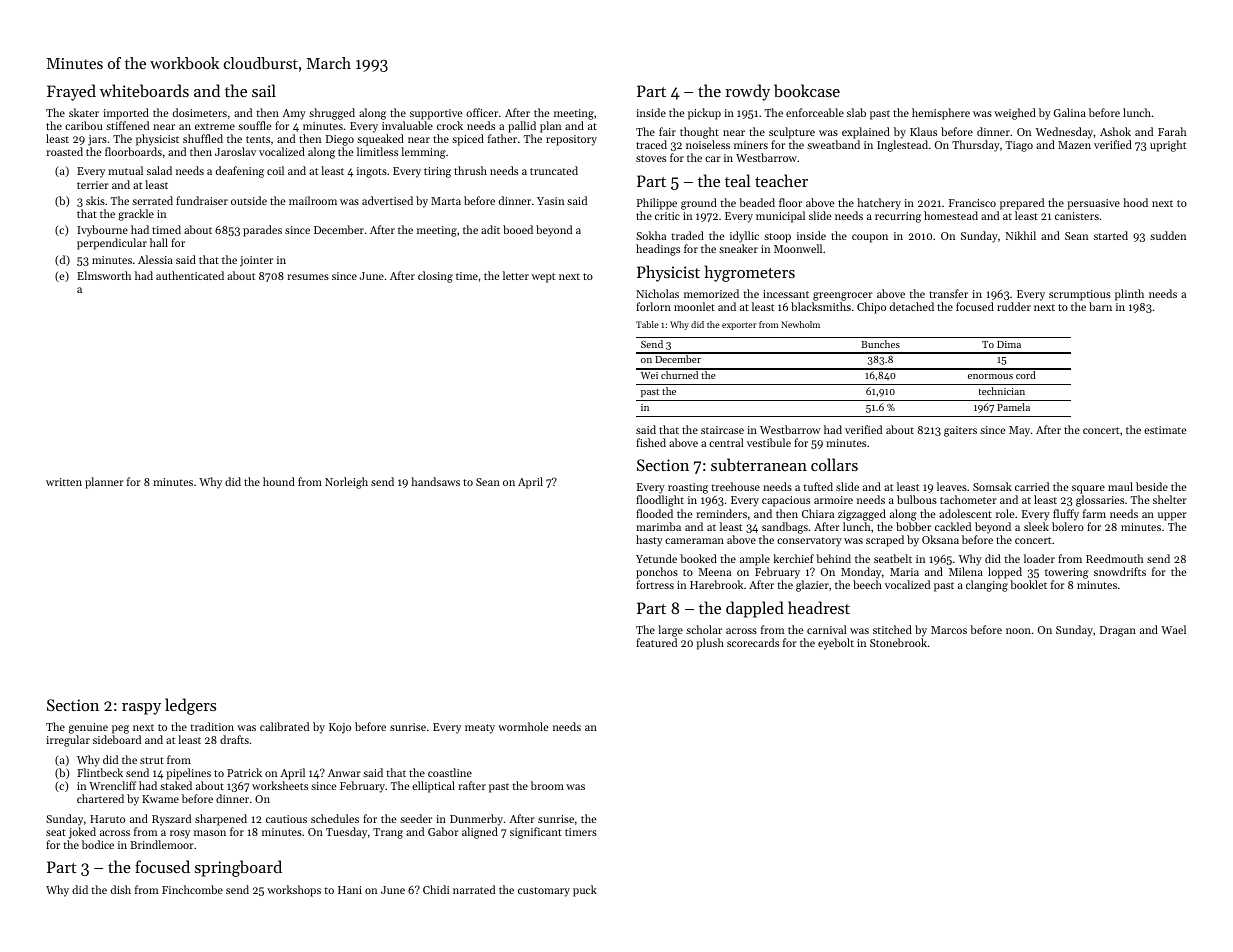 The height and width of the screenshot is (952, 1233). I want to click on weighed, so click(1015, 114).
